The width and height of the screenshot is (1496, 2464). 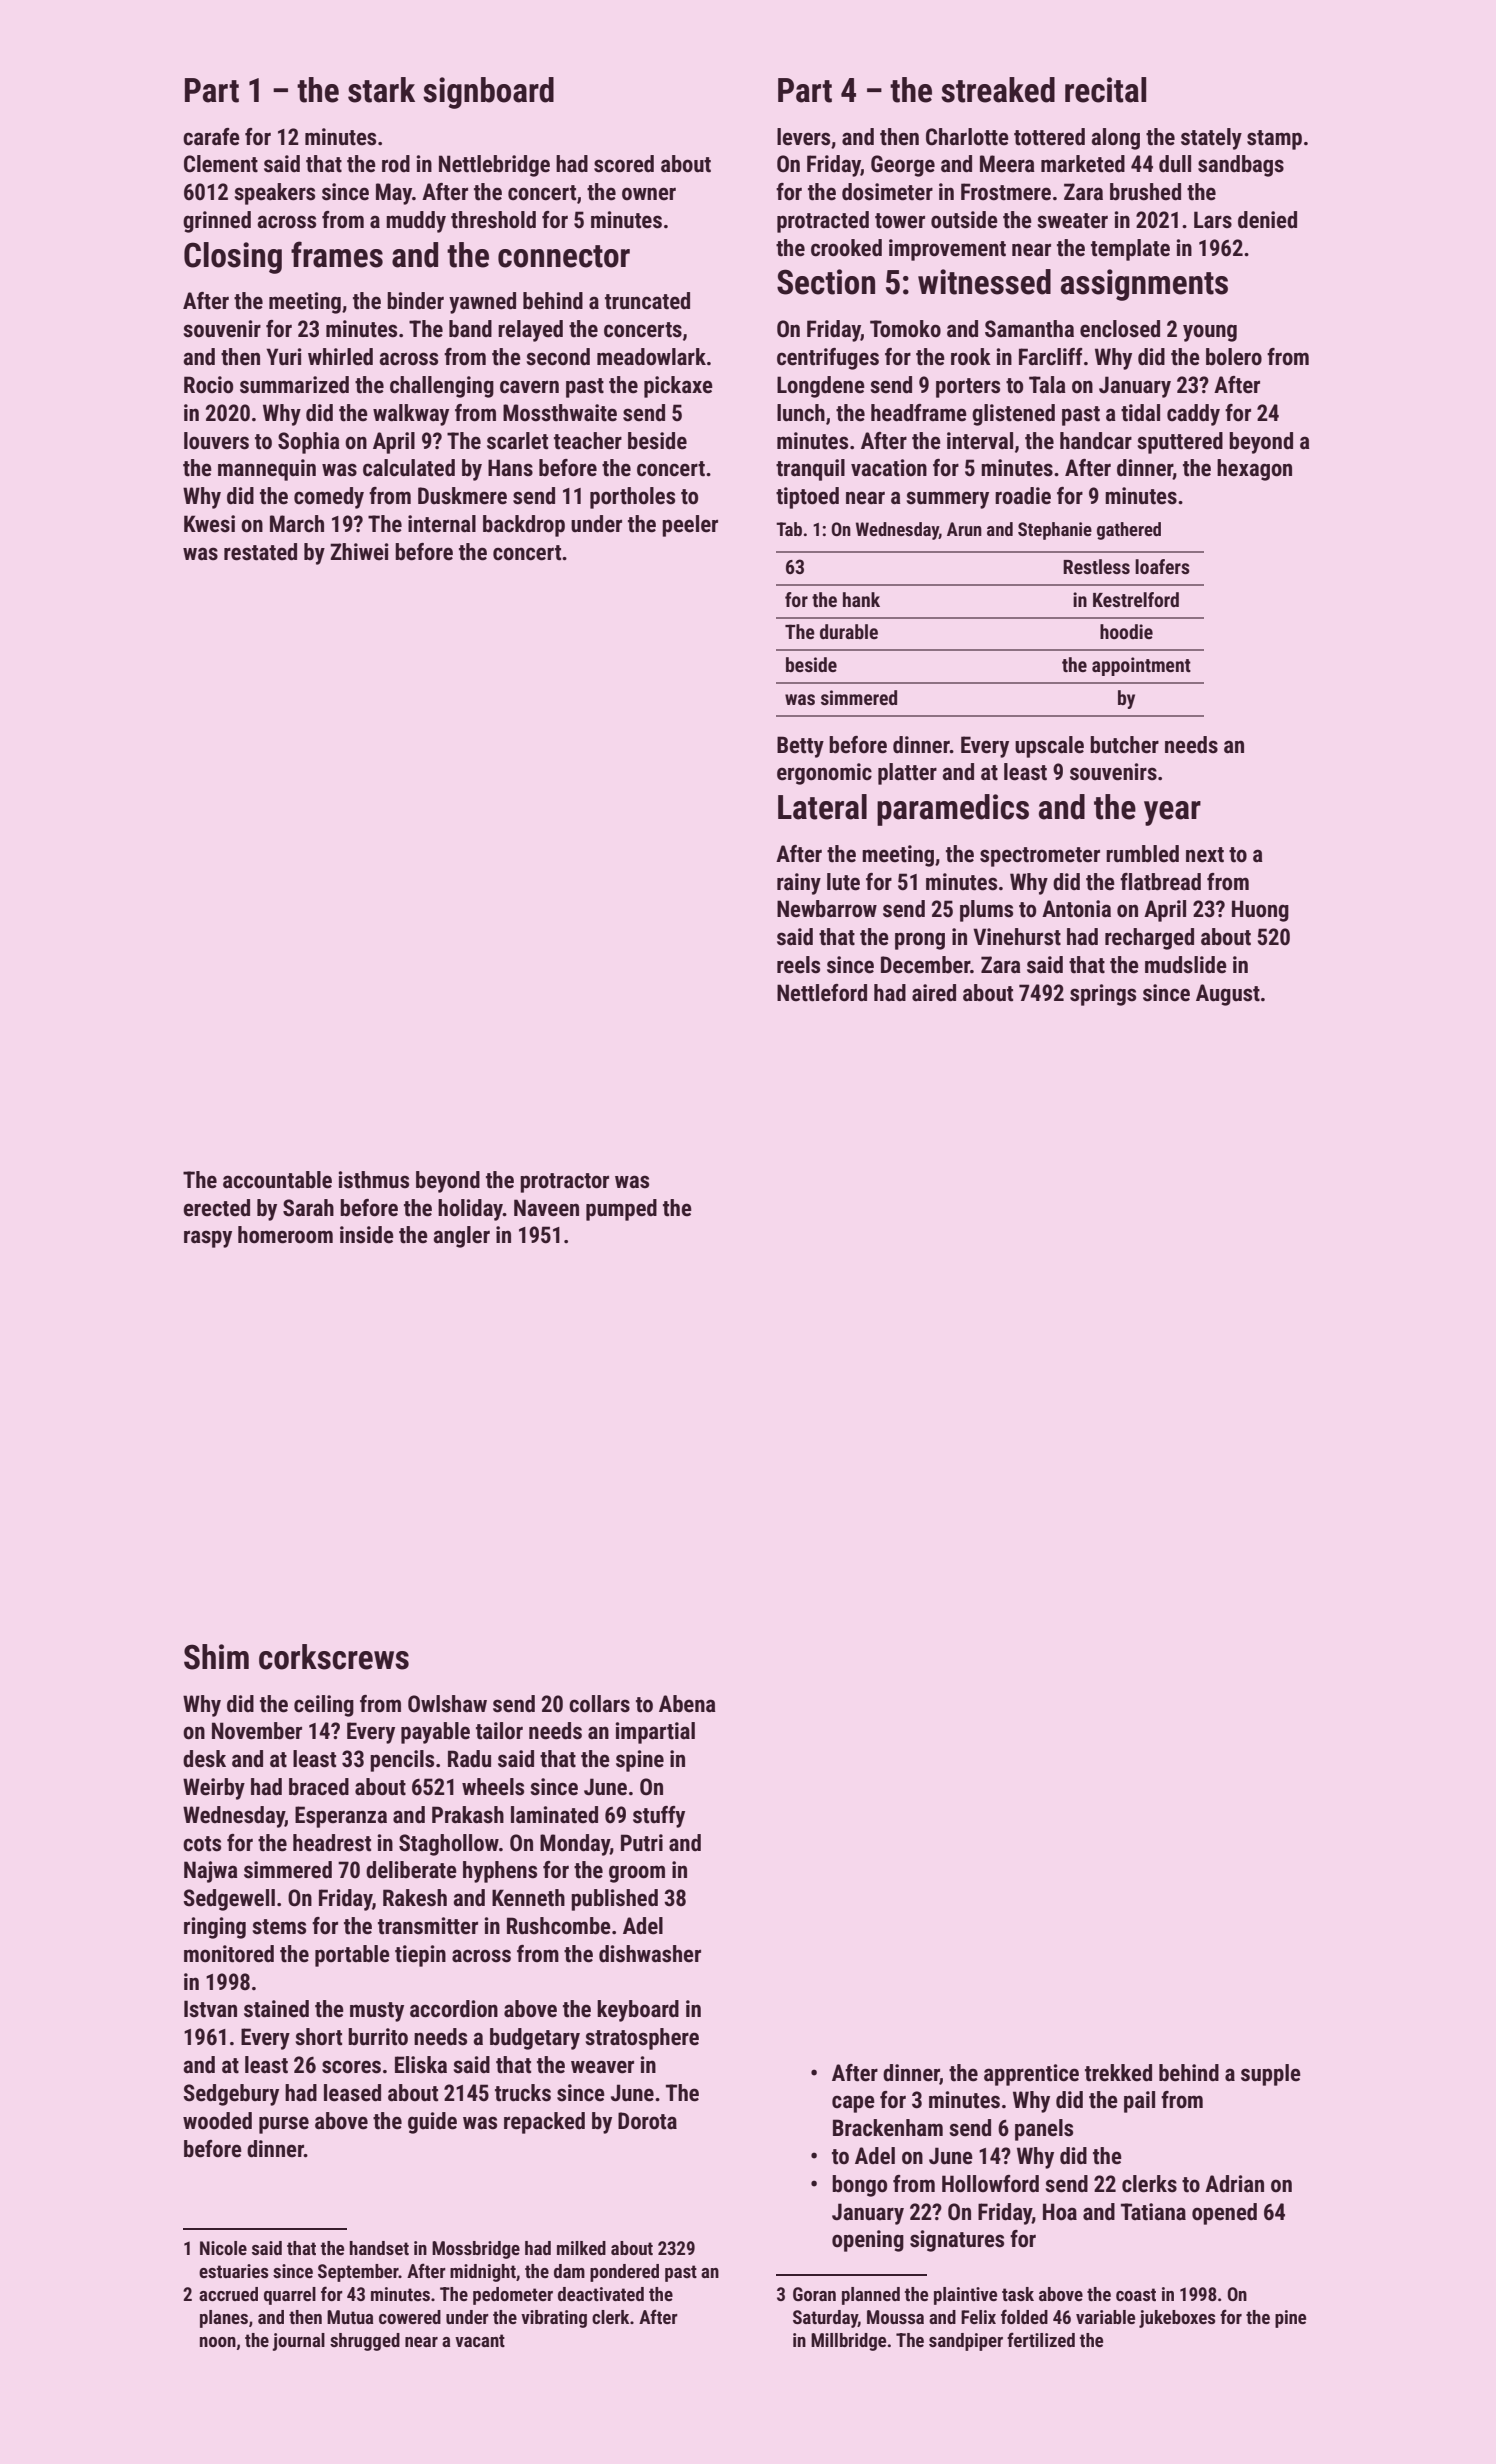 What do you see at coordinates (352, 2093) in the screenshot?
I see `leased` at bounding box center [352, 2093].
